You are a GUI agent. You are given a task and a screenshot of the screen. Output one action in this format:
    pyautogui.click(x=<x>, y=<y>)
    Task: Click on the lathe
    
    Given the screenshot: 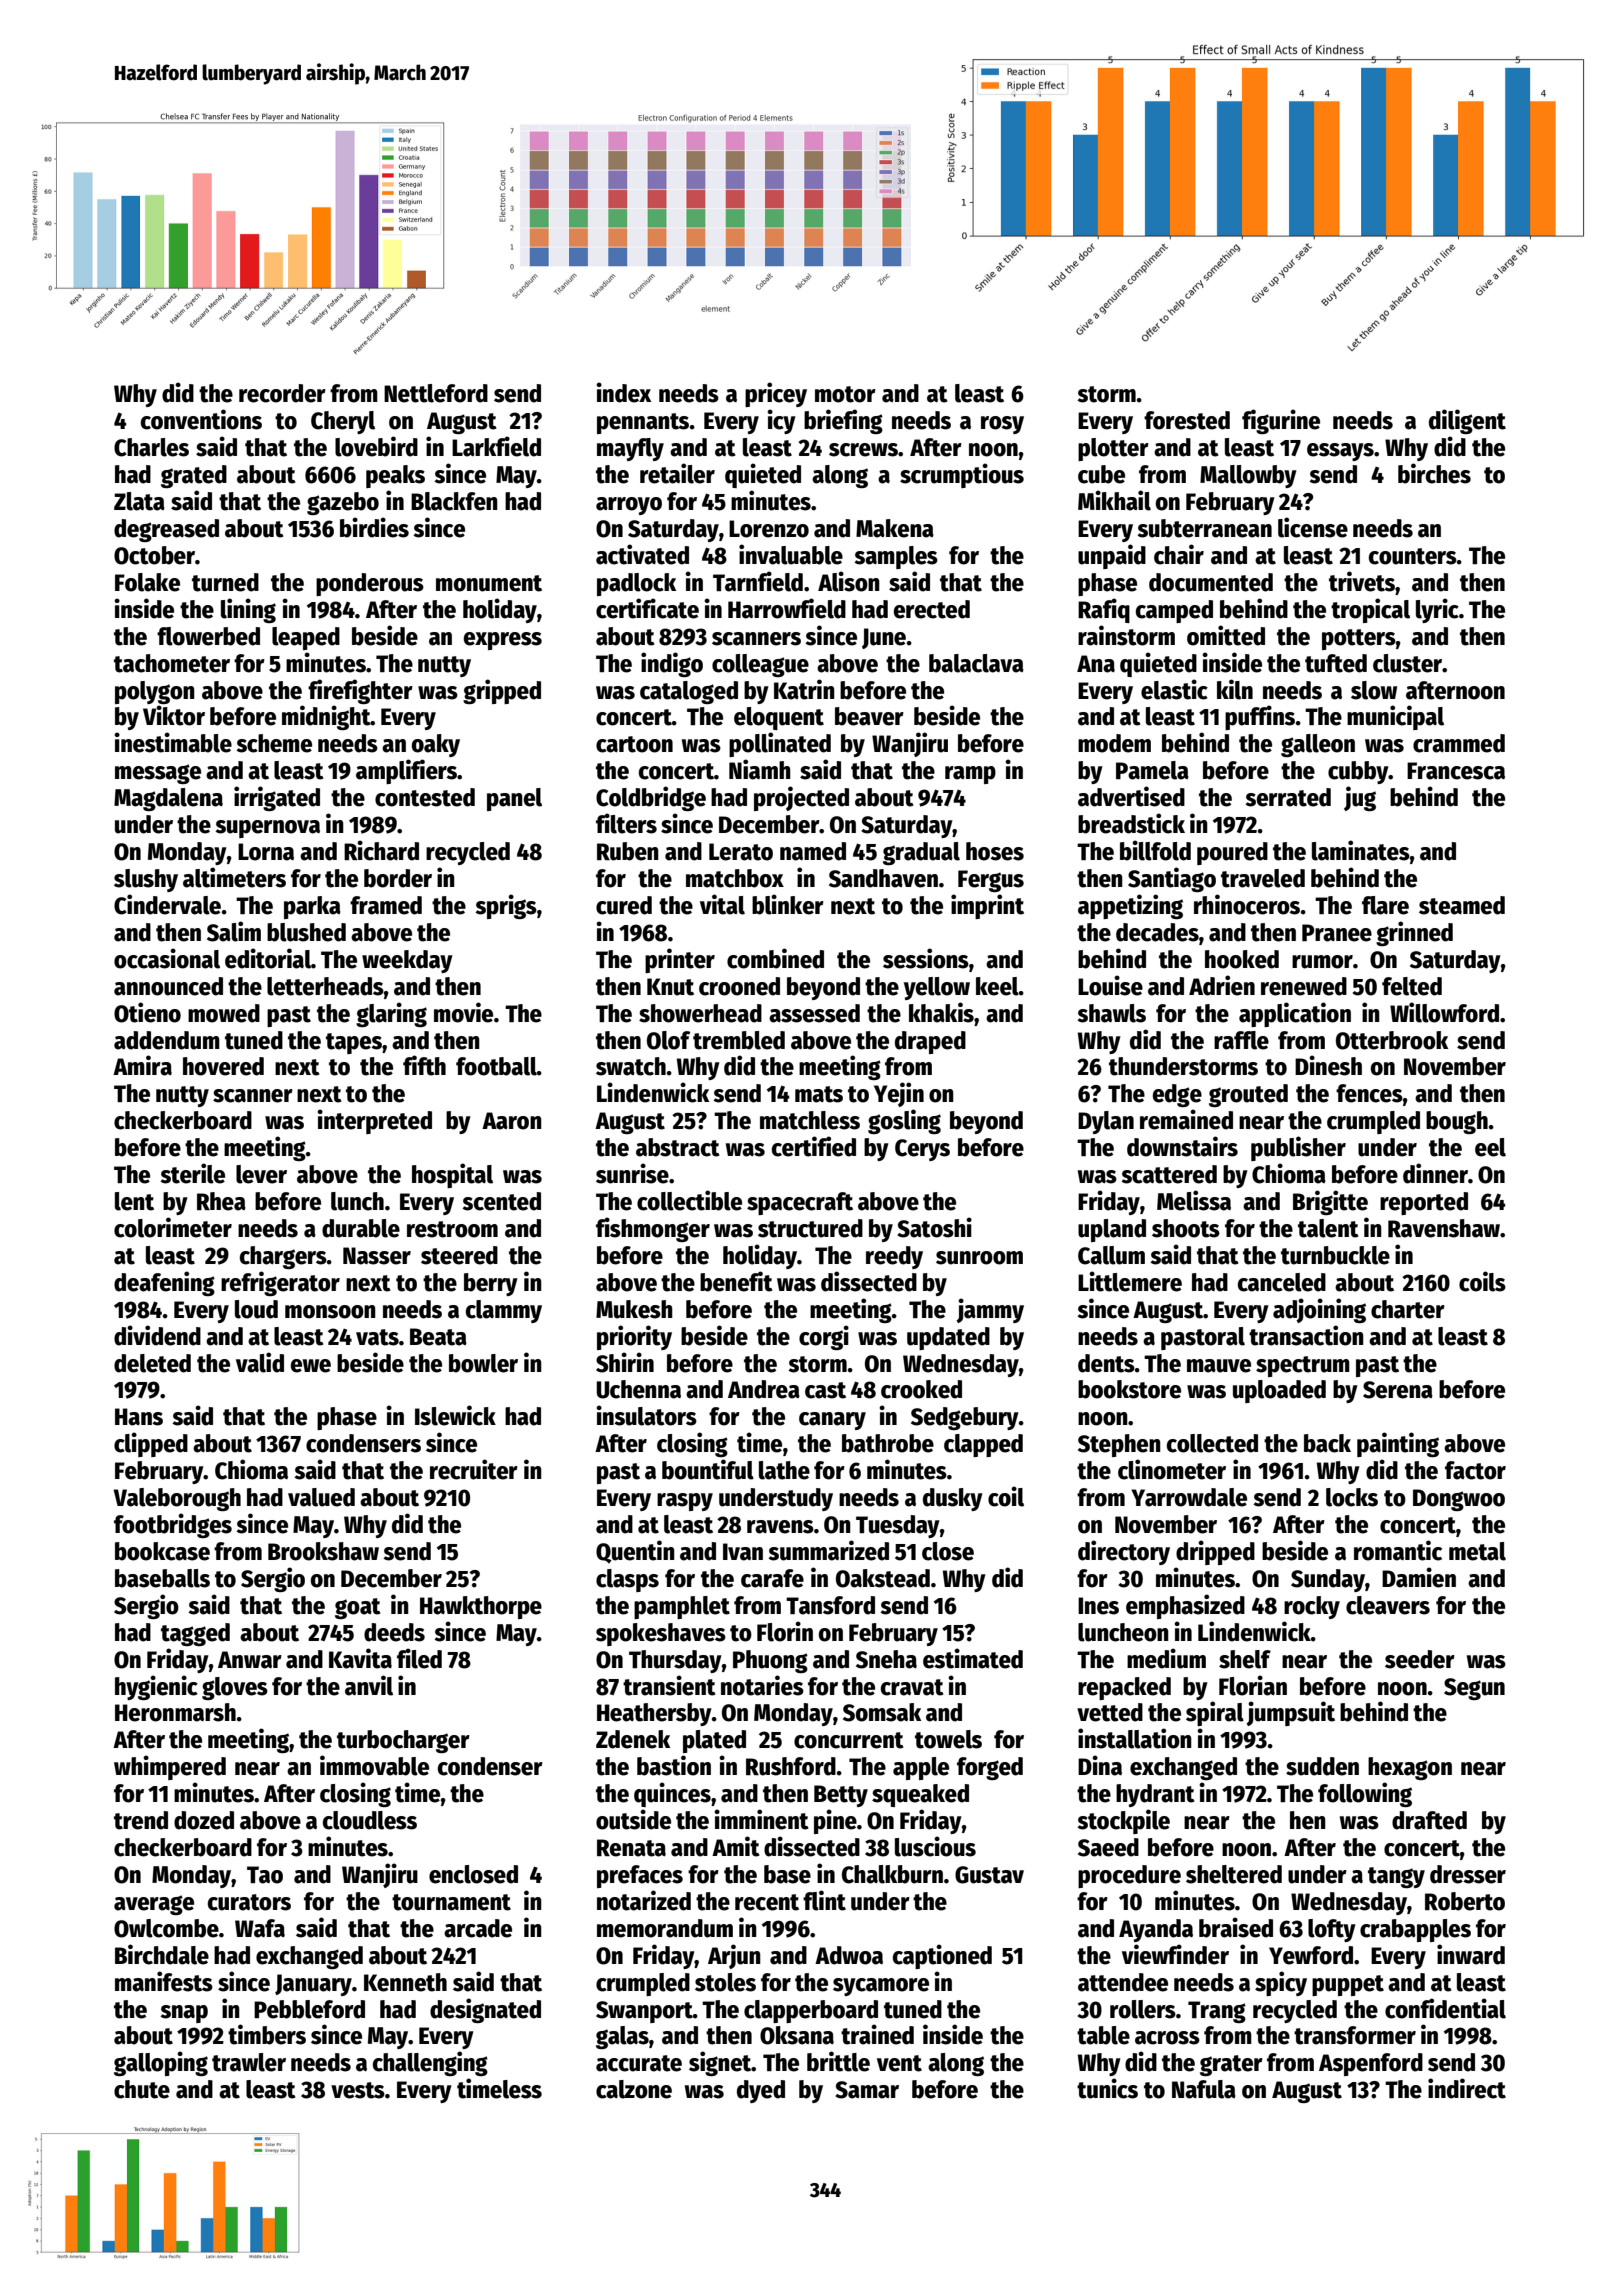 What is the action you would take?
    pyautogui.click(x=784, y=1470)
